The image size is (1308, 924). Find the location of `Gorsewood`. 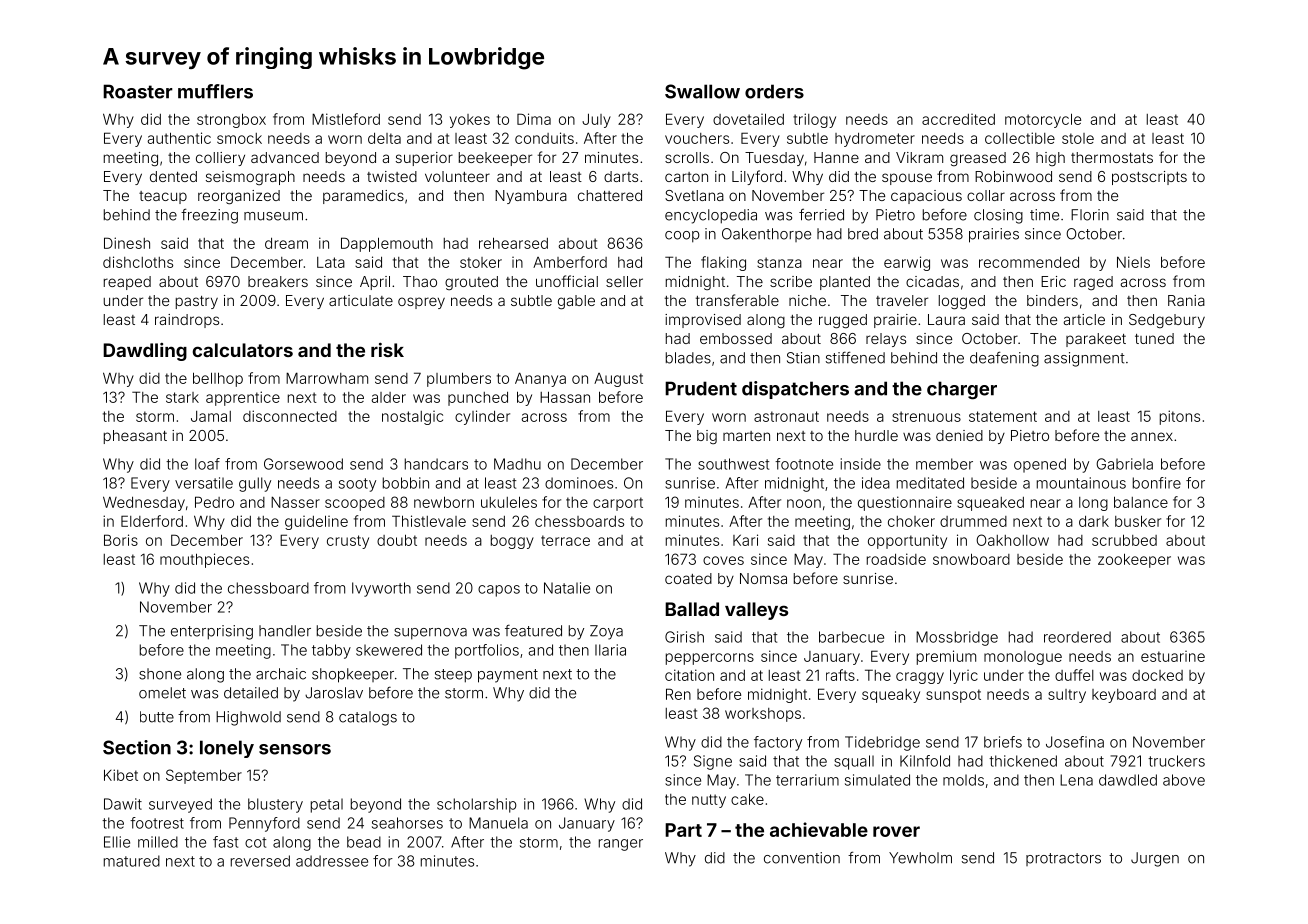

Gorsewood is located at coordinates (303, 464).
